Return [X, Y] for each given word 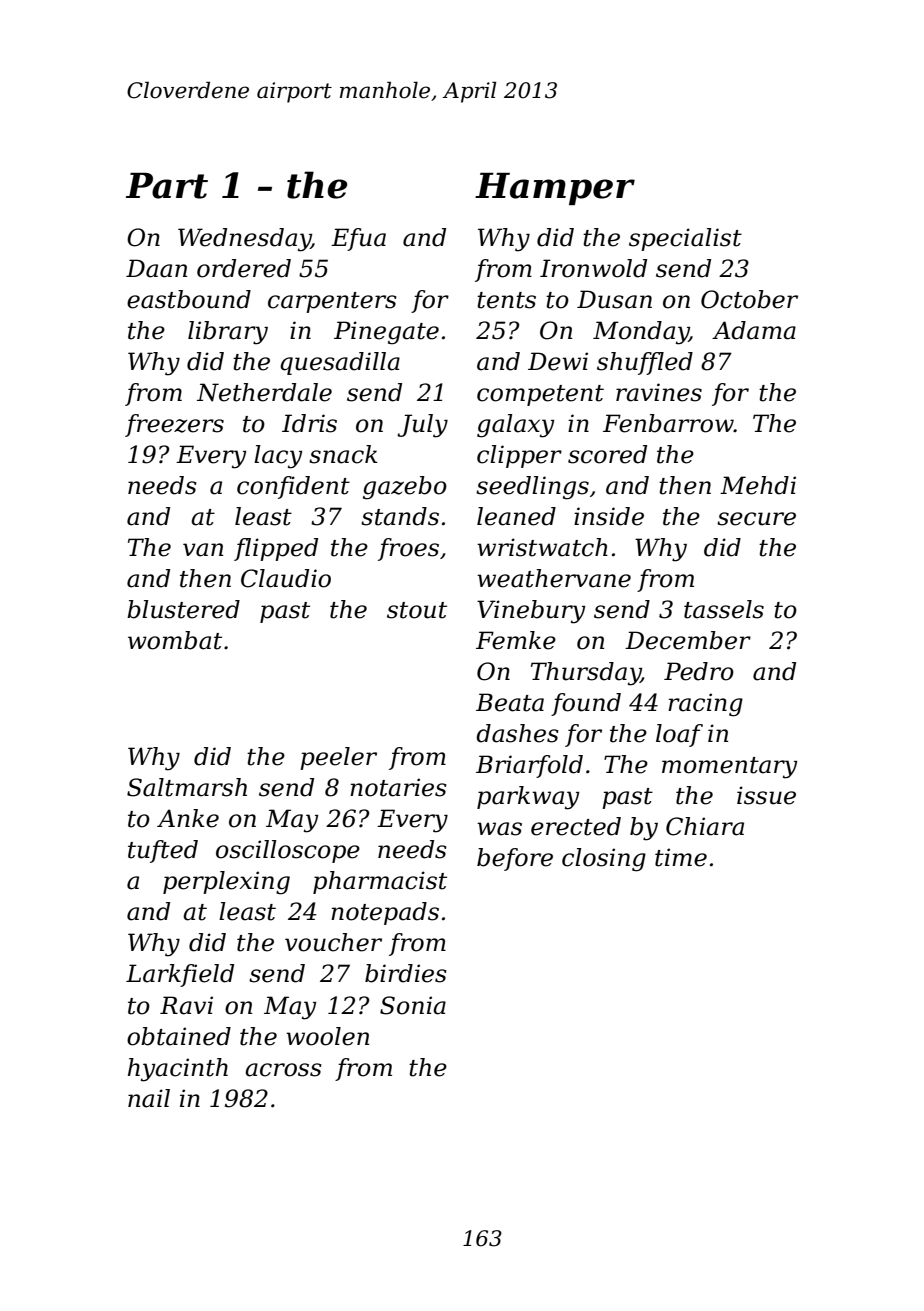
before [515, 859]
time [681, 857]
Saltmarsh [187, 787]
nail [149, 1098]
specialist [685, 239]
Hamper [555, 189]
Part [167, 186]
